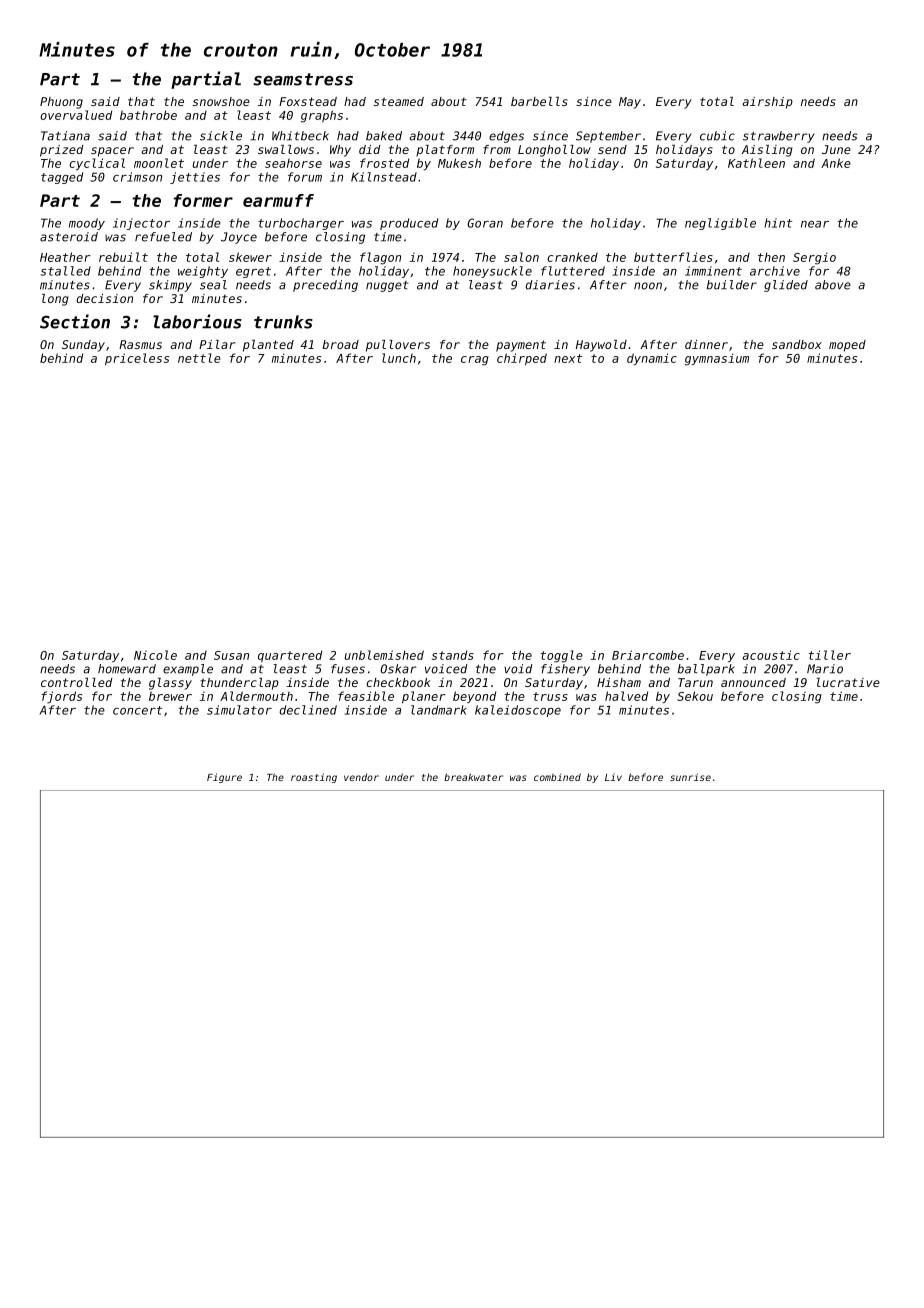 This screenshot has width=924, height=1308. I want to click on Phuong, so click(61, 103).
